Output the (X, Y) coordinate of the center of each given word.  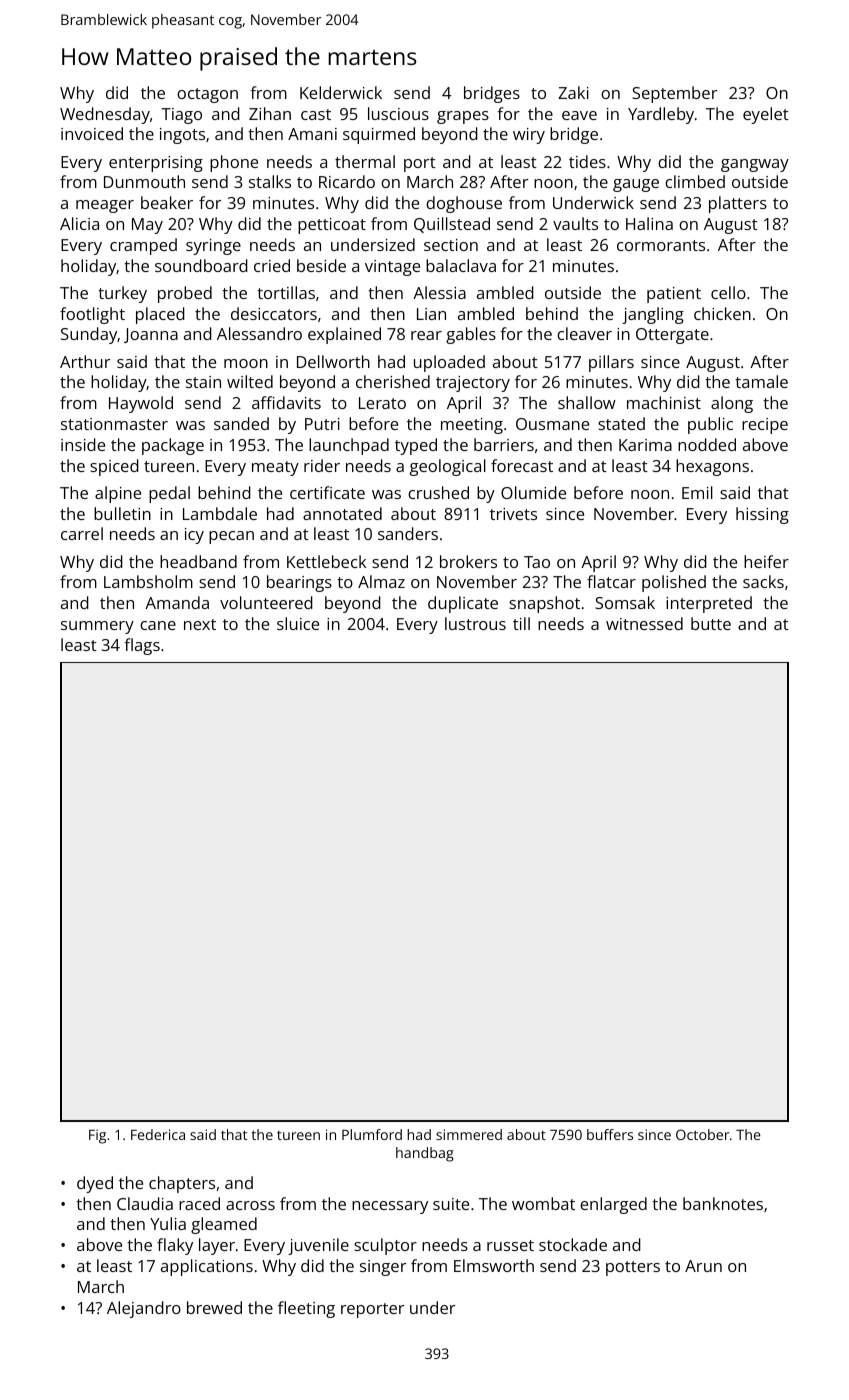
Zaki (573, 92)
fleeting (306, 1309)
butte (711, 623)
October (702, 1134)
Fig (97, 1136)
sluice (298, 623)
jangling (653, 315)
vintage (392, 268)
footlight (92, 315)
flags (142, 646)
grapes (463, 117)
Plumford (372, 1134)
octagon (207, 95)
